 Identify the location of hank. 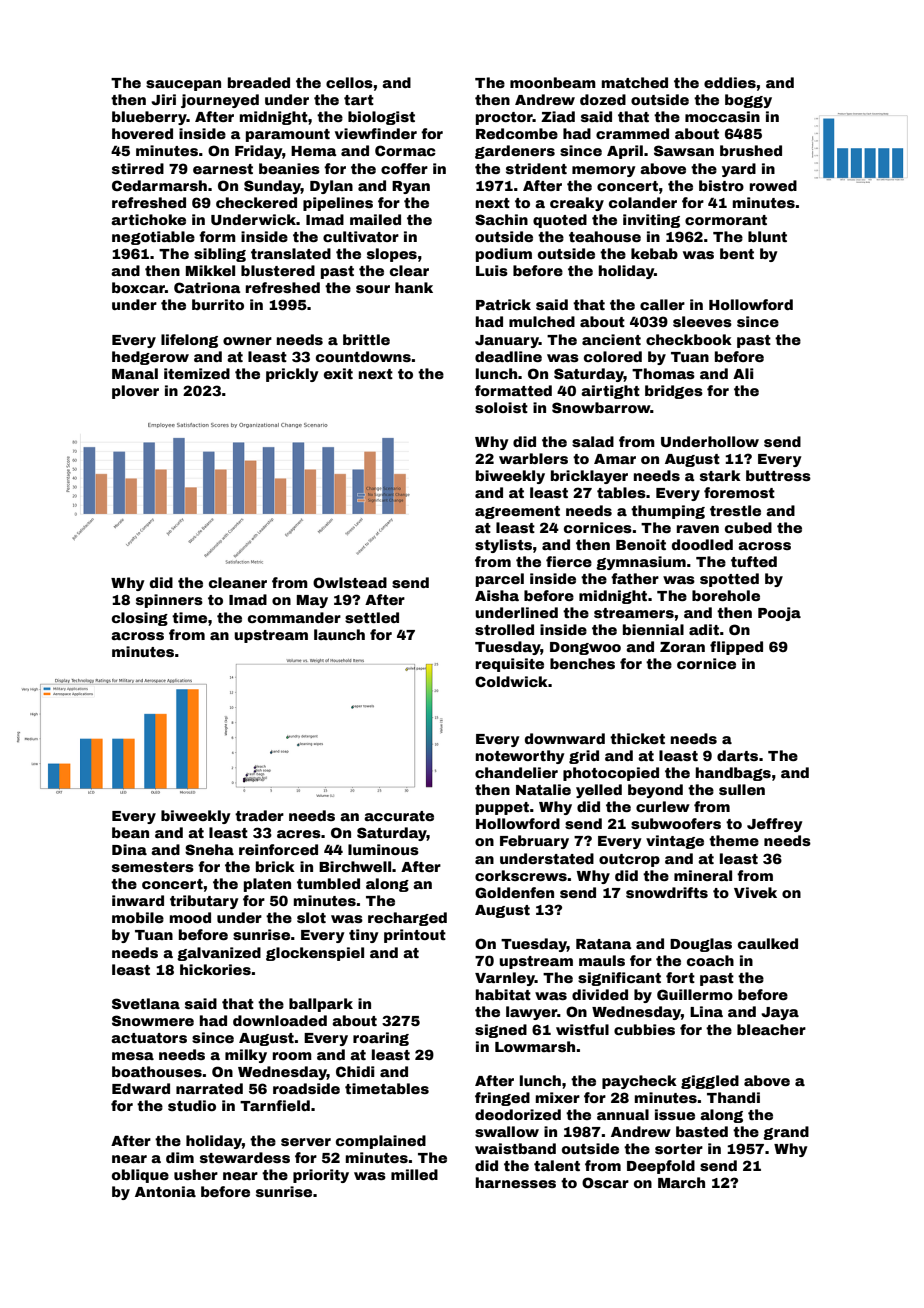
(414, 287).
